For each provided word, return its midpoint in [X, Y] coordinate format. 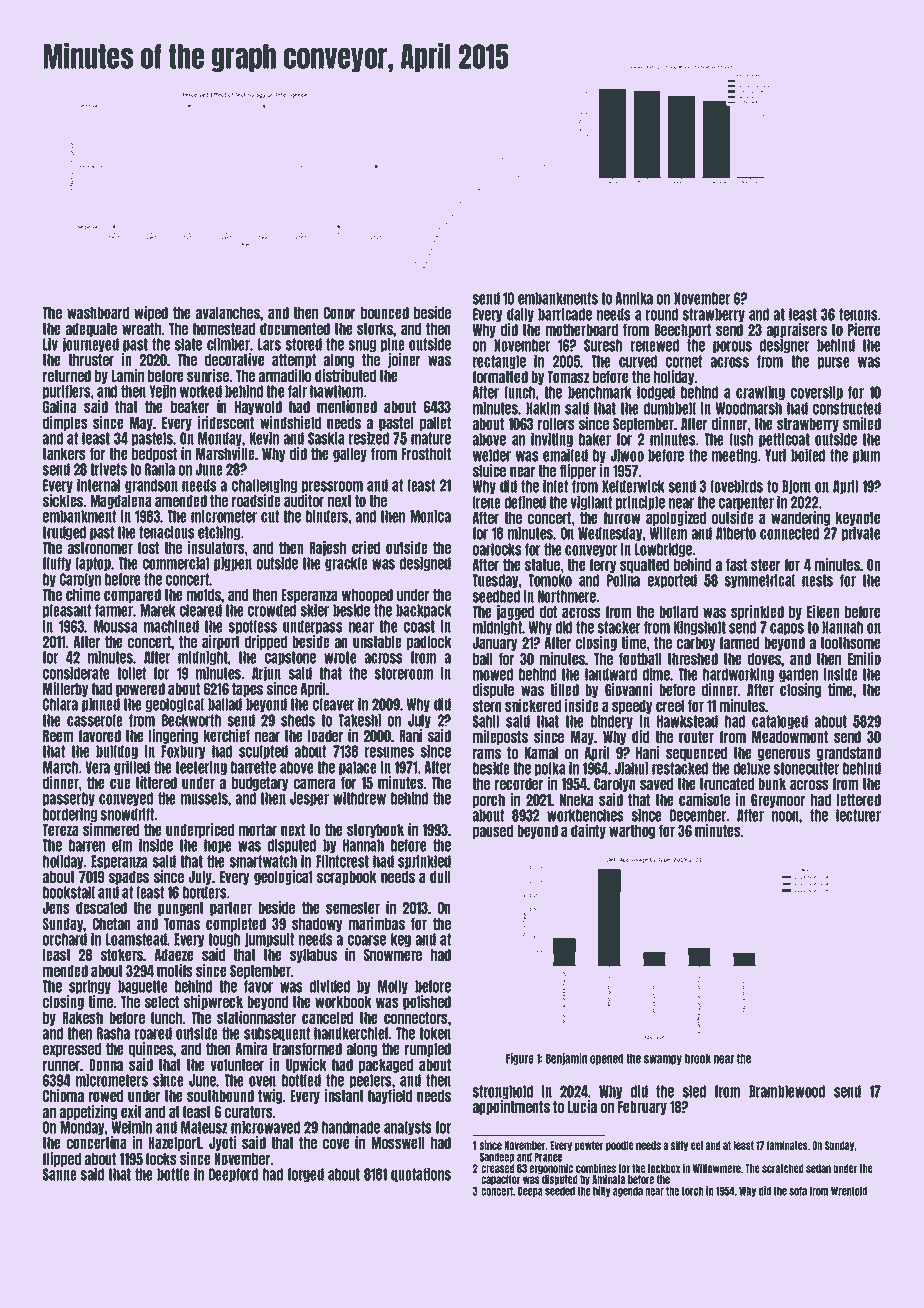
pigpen [233, 564]
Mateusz [204, 1127]
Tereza [60, 830]
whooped [367, 596]
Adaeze [174, 955]
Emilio [864, 658]
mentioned [347, 406]
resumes [389, 752]
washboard [98, 313]
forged [305, 1175]
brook [698, 1058]
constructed [847, 408]
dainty [588, 831]
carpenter [746, 503]
